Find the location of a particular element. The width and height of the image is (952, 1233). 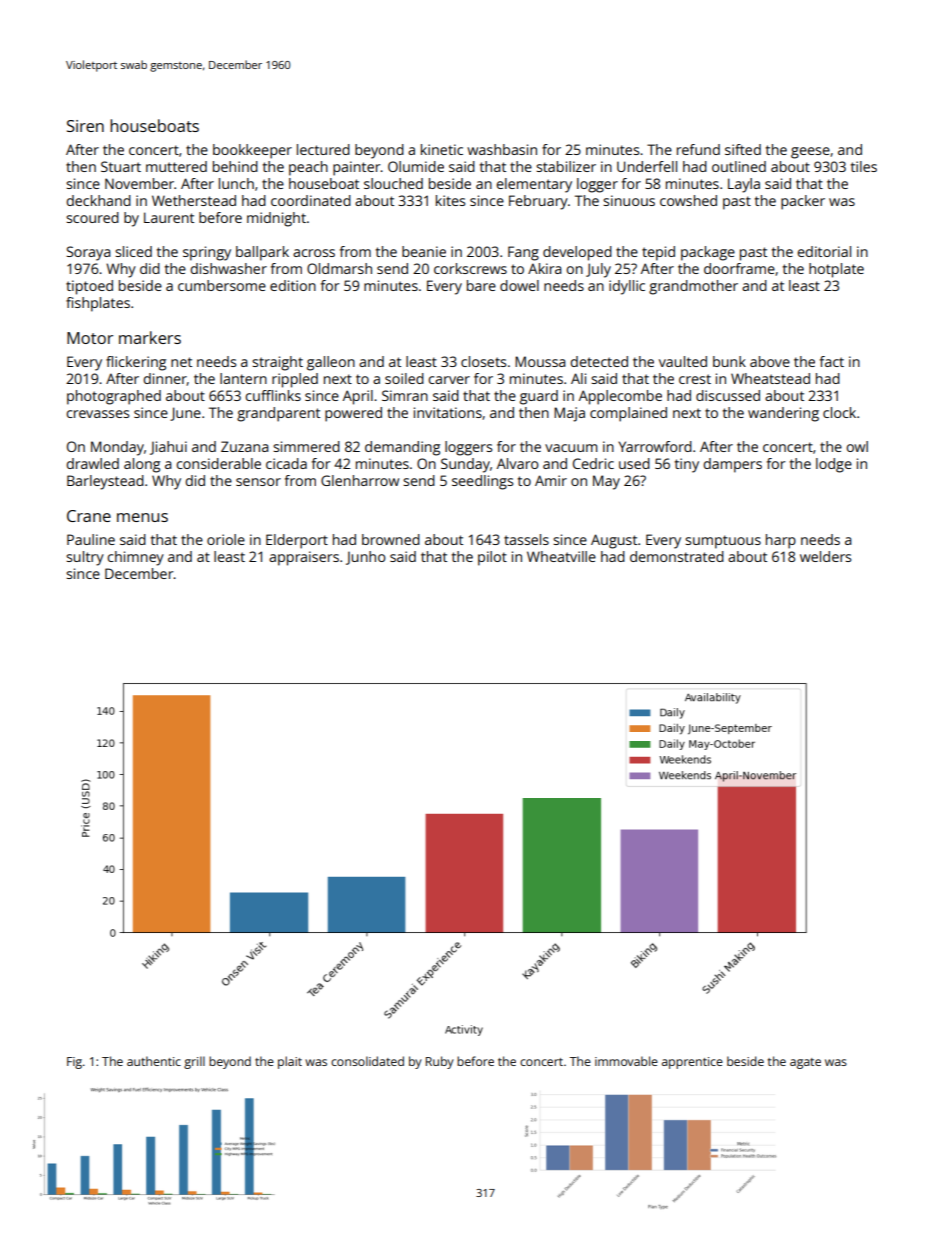

consolidated is located at coordinates (367, 1061).
